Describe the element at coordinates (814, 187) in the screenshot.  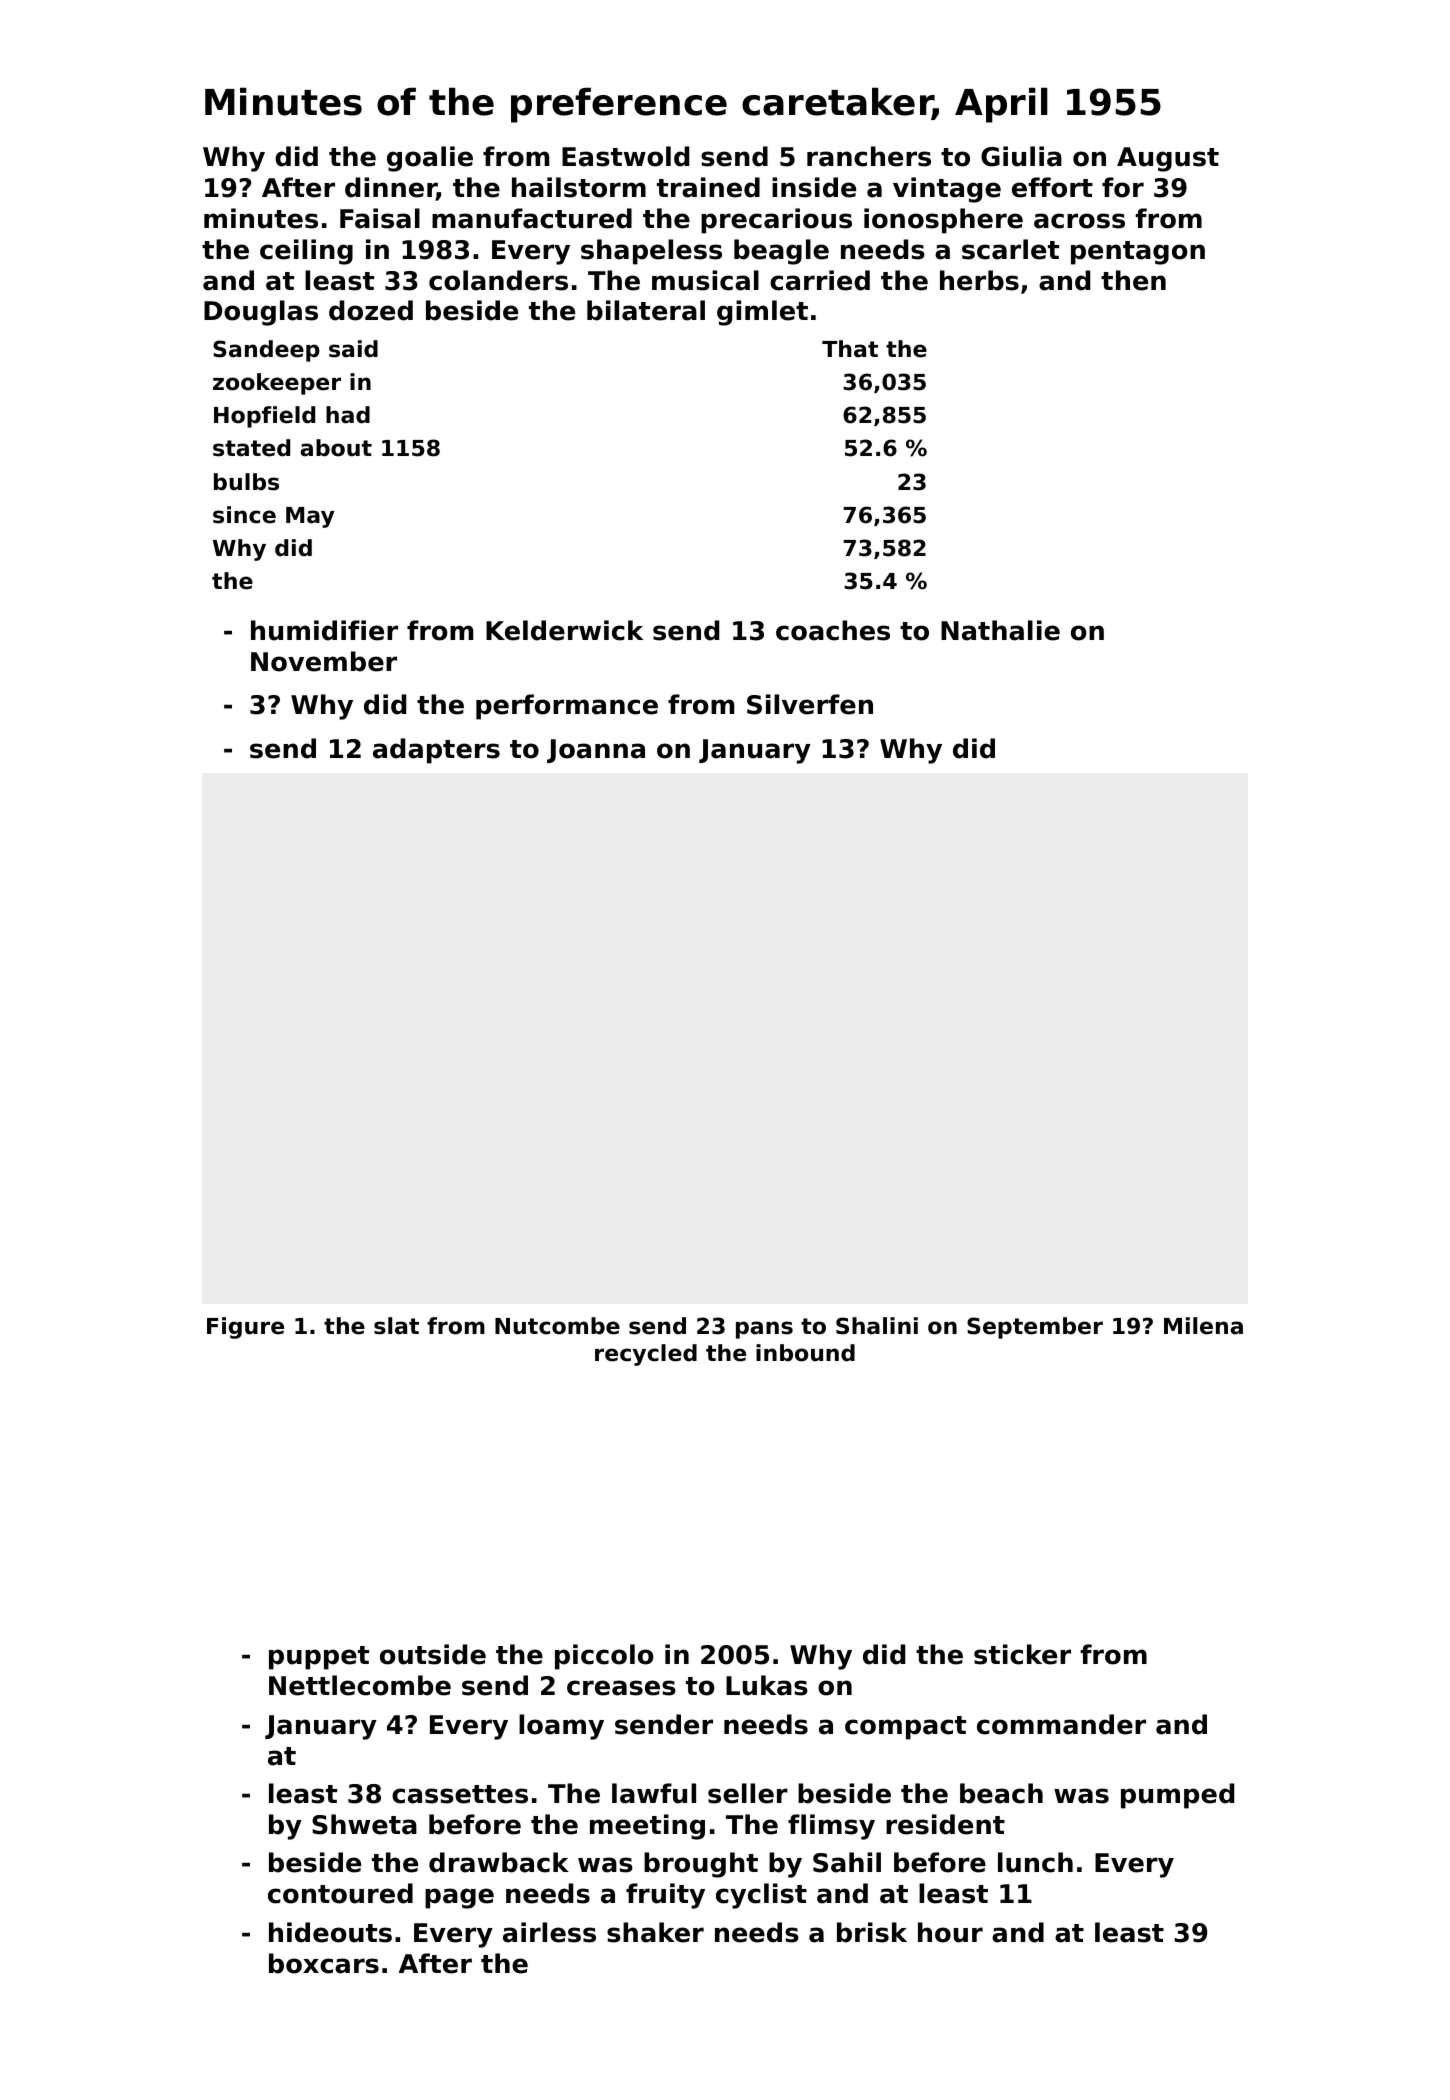
I see `inside` at that location.
